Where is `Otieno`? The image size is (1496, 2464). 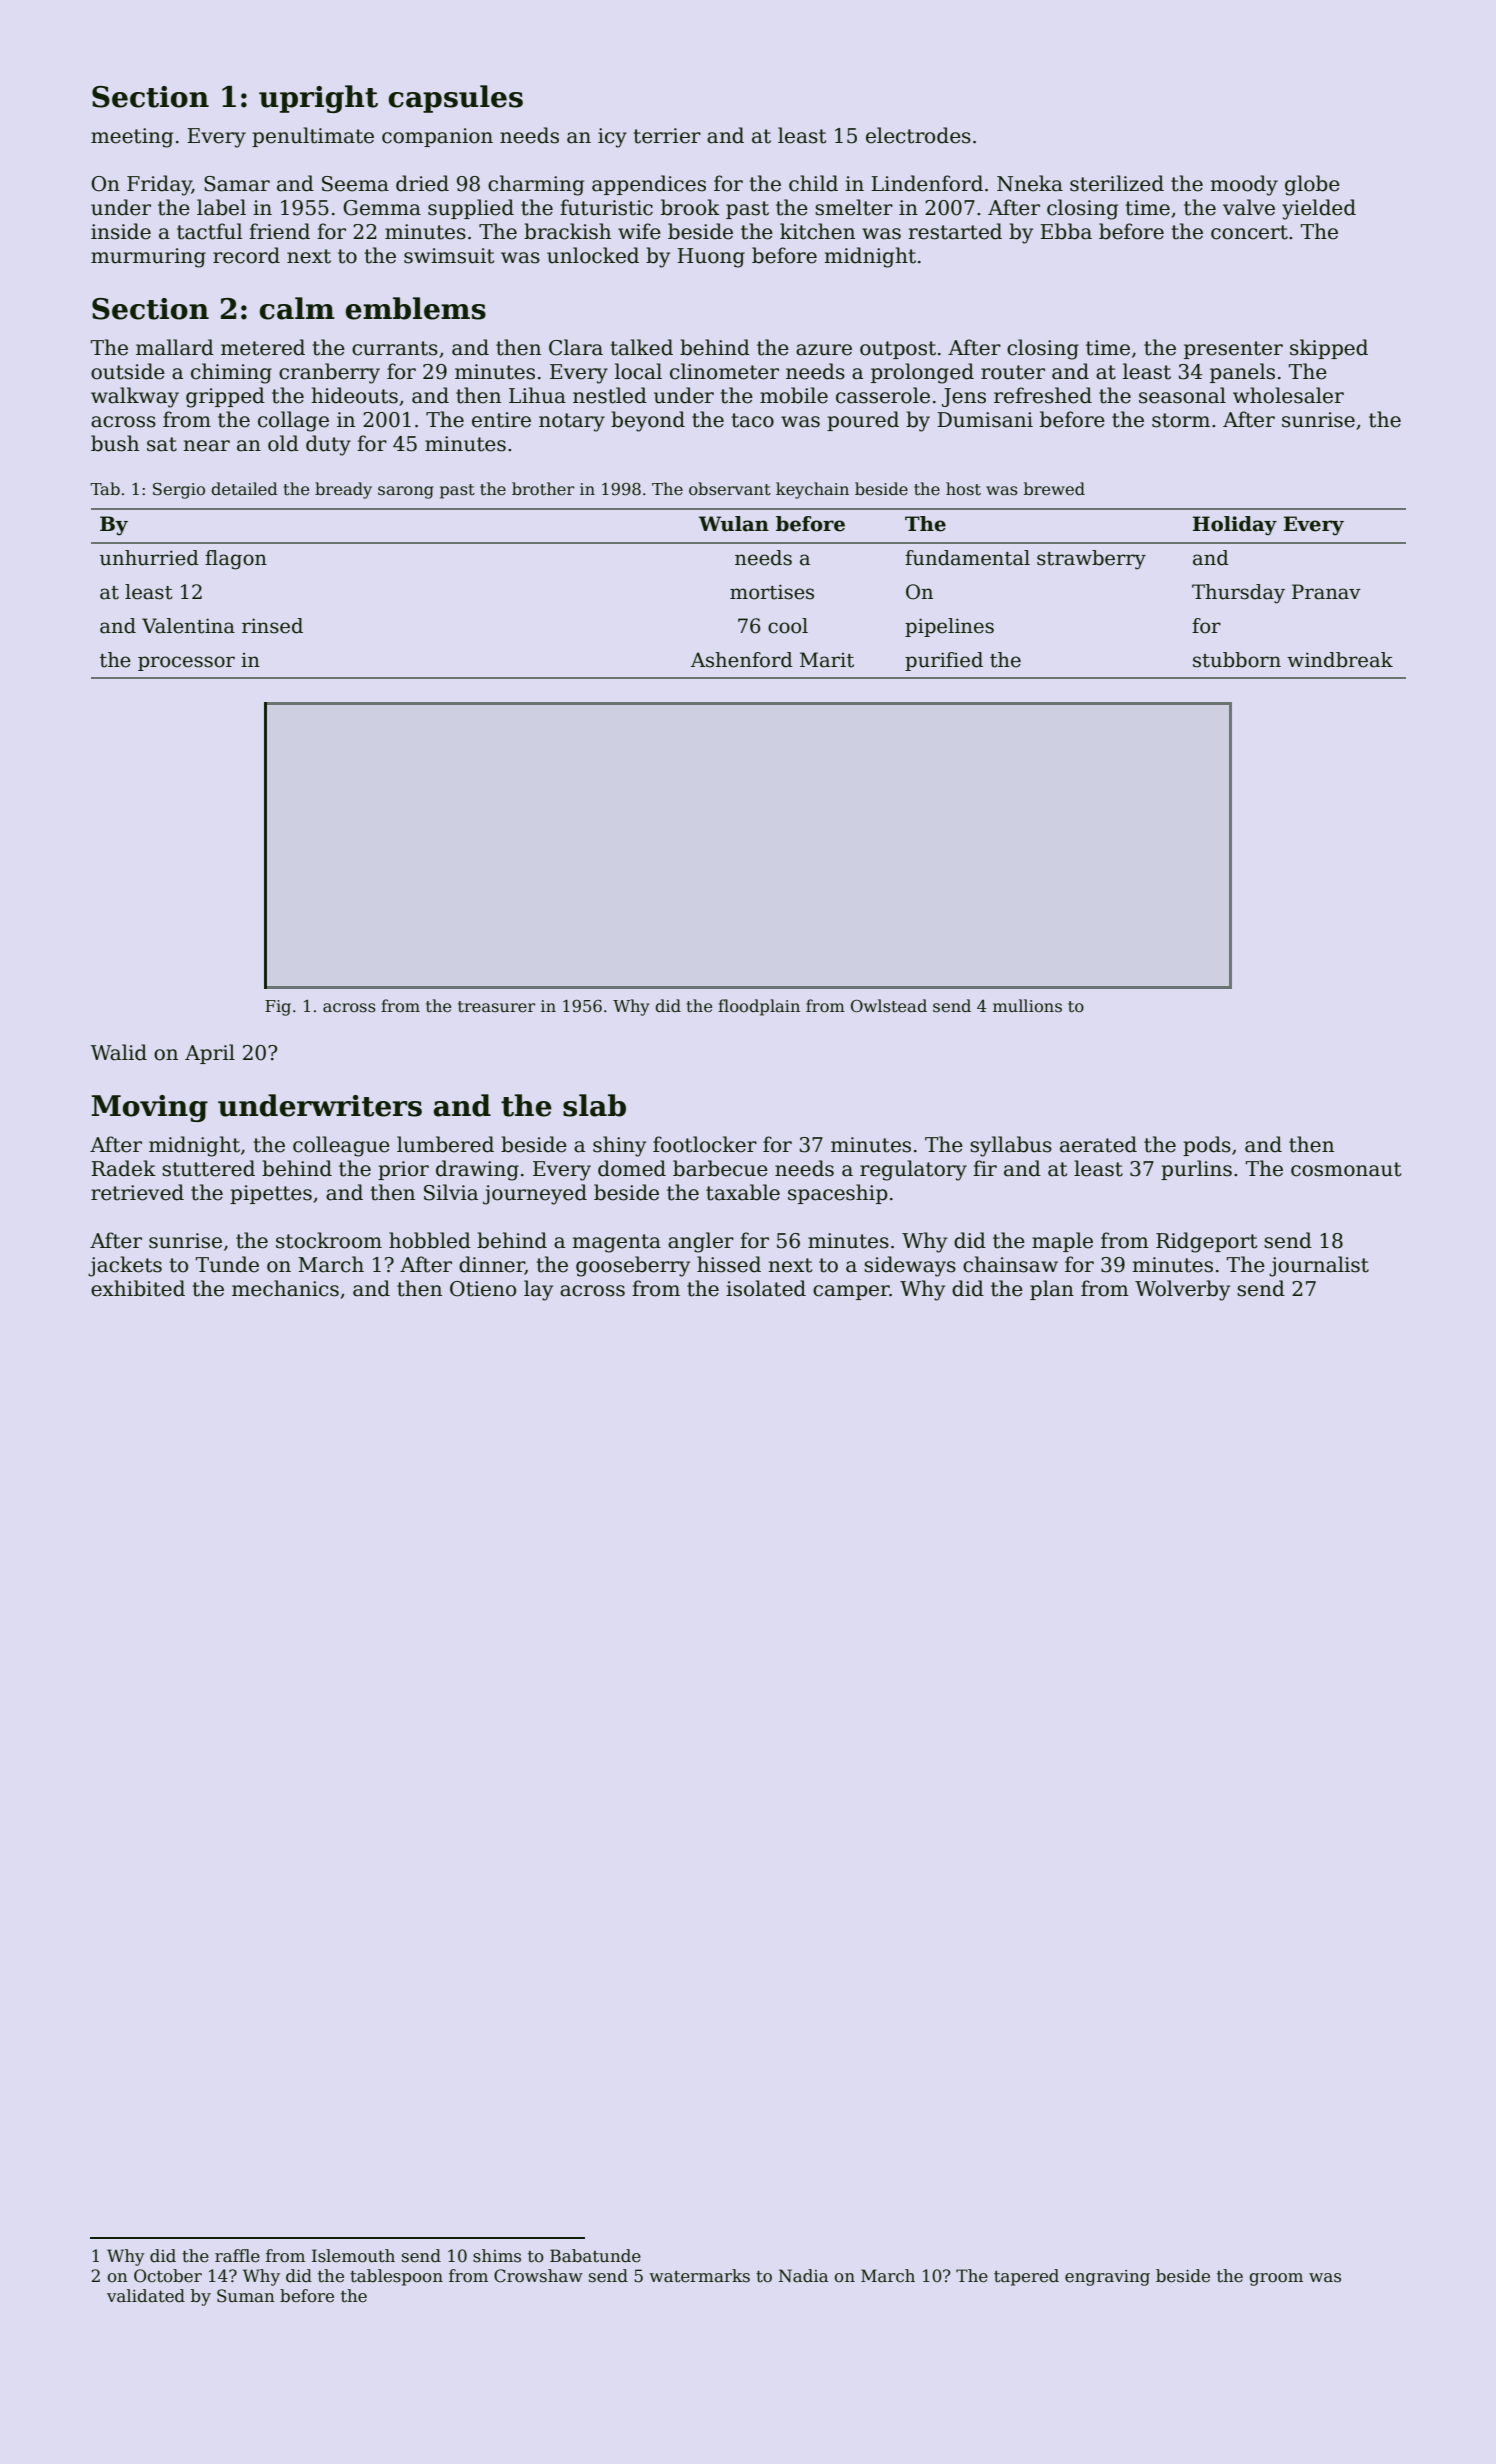 Otieno is located at coordinates (483, 1289).
